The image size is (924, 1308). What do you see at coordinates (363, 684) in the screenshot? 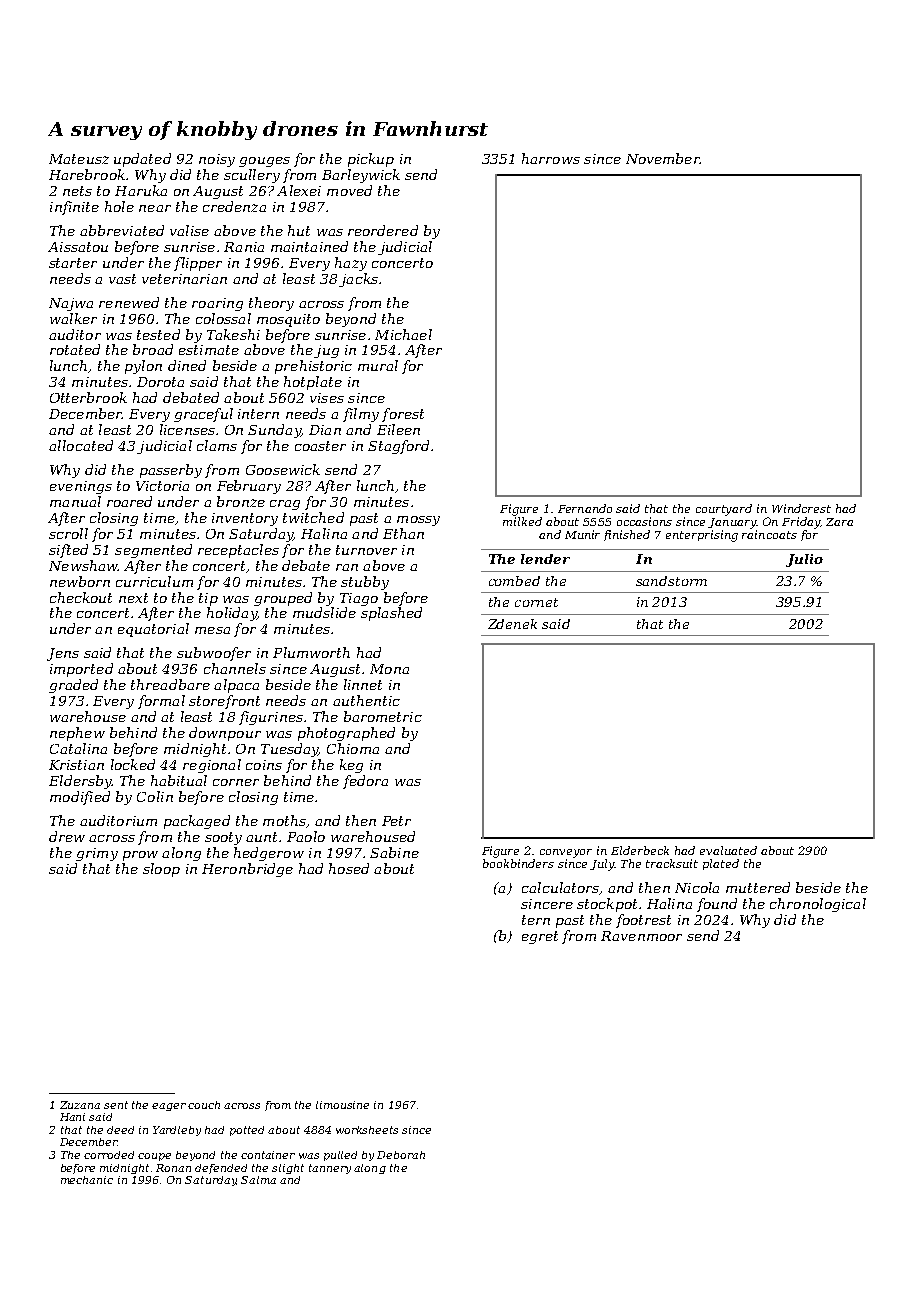
I see `linnet` at bounding box center [363, 684].
